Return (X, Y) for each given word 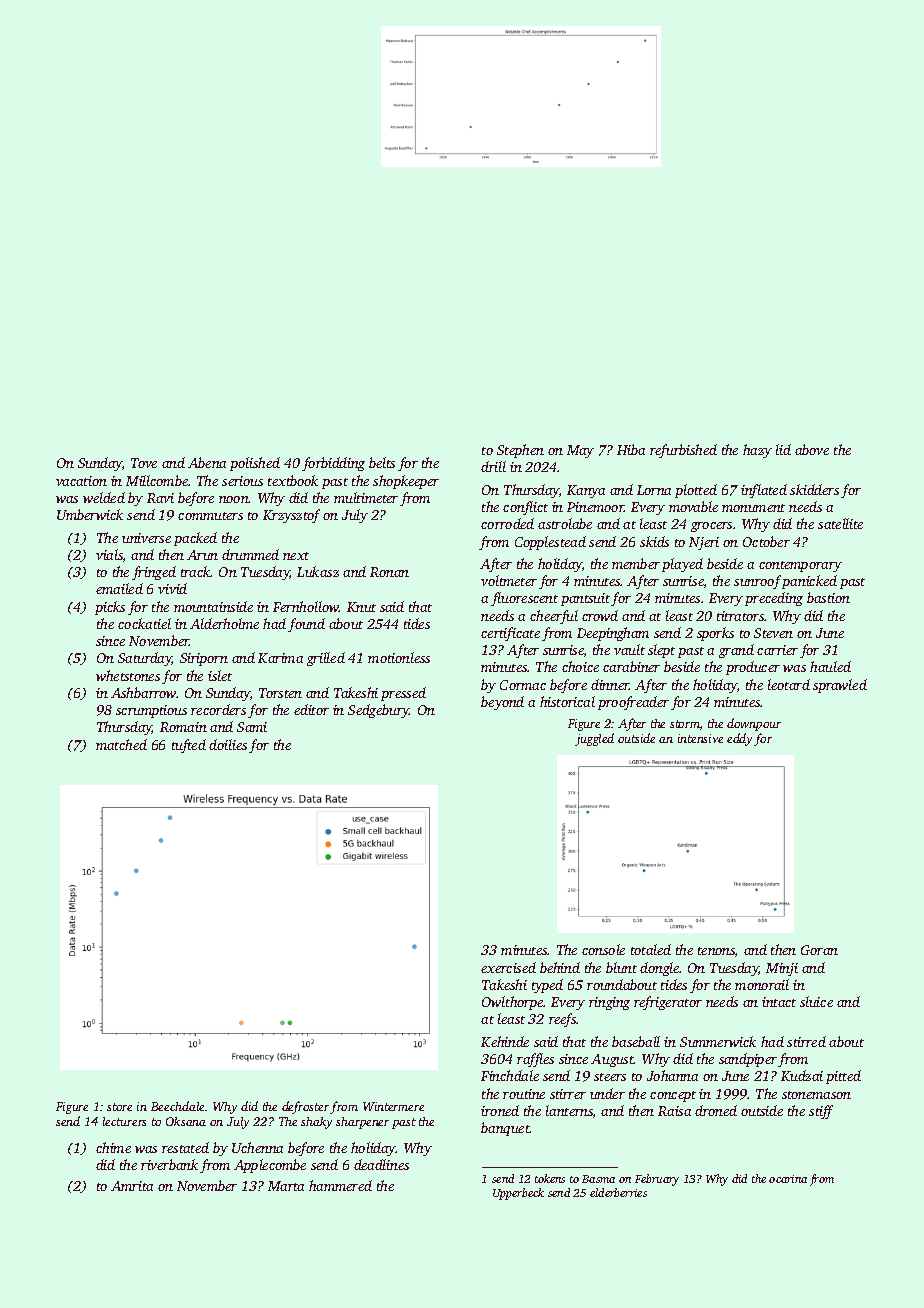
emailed (119, 588)
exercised (508, 967)
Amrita (132, 1186)
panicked (809, 582)
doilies (228, 744)
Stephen (520, 451)
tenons (716, 951)
